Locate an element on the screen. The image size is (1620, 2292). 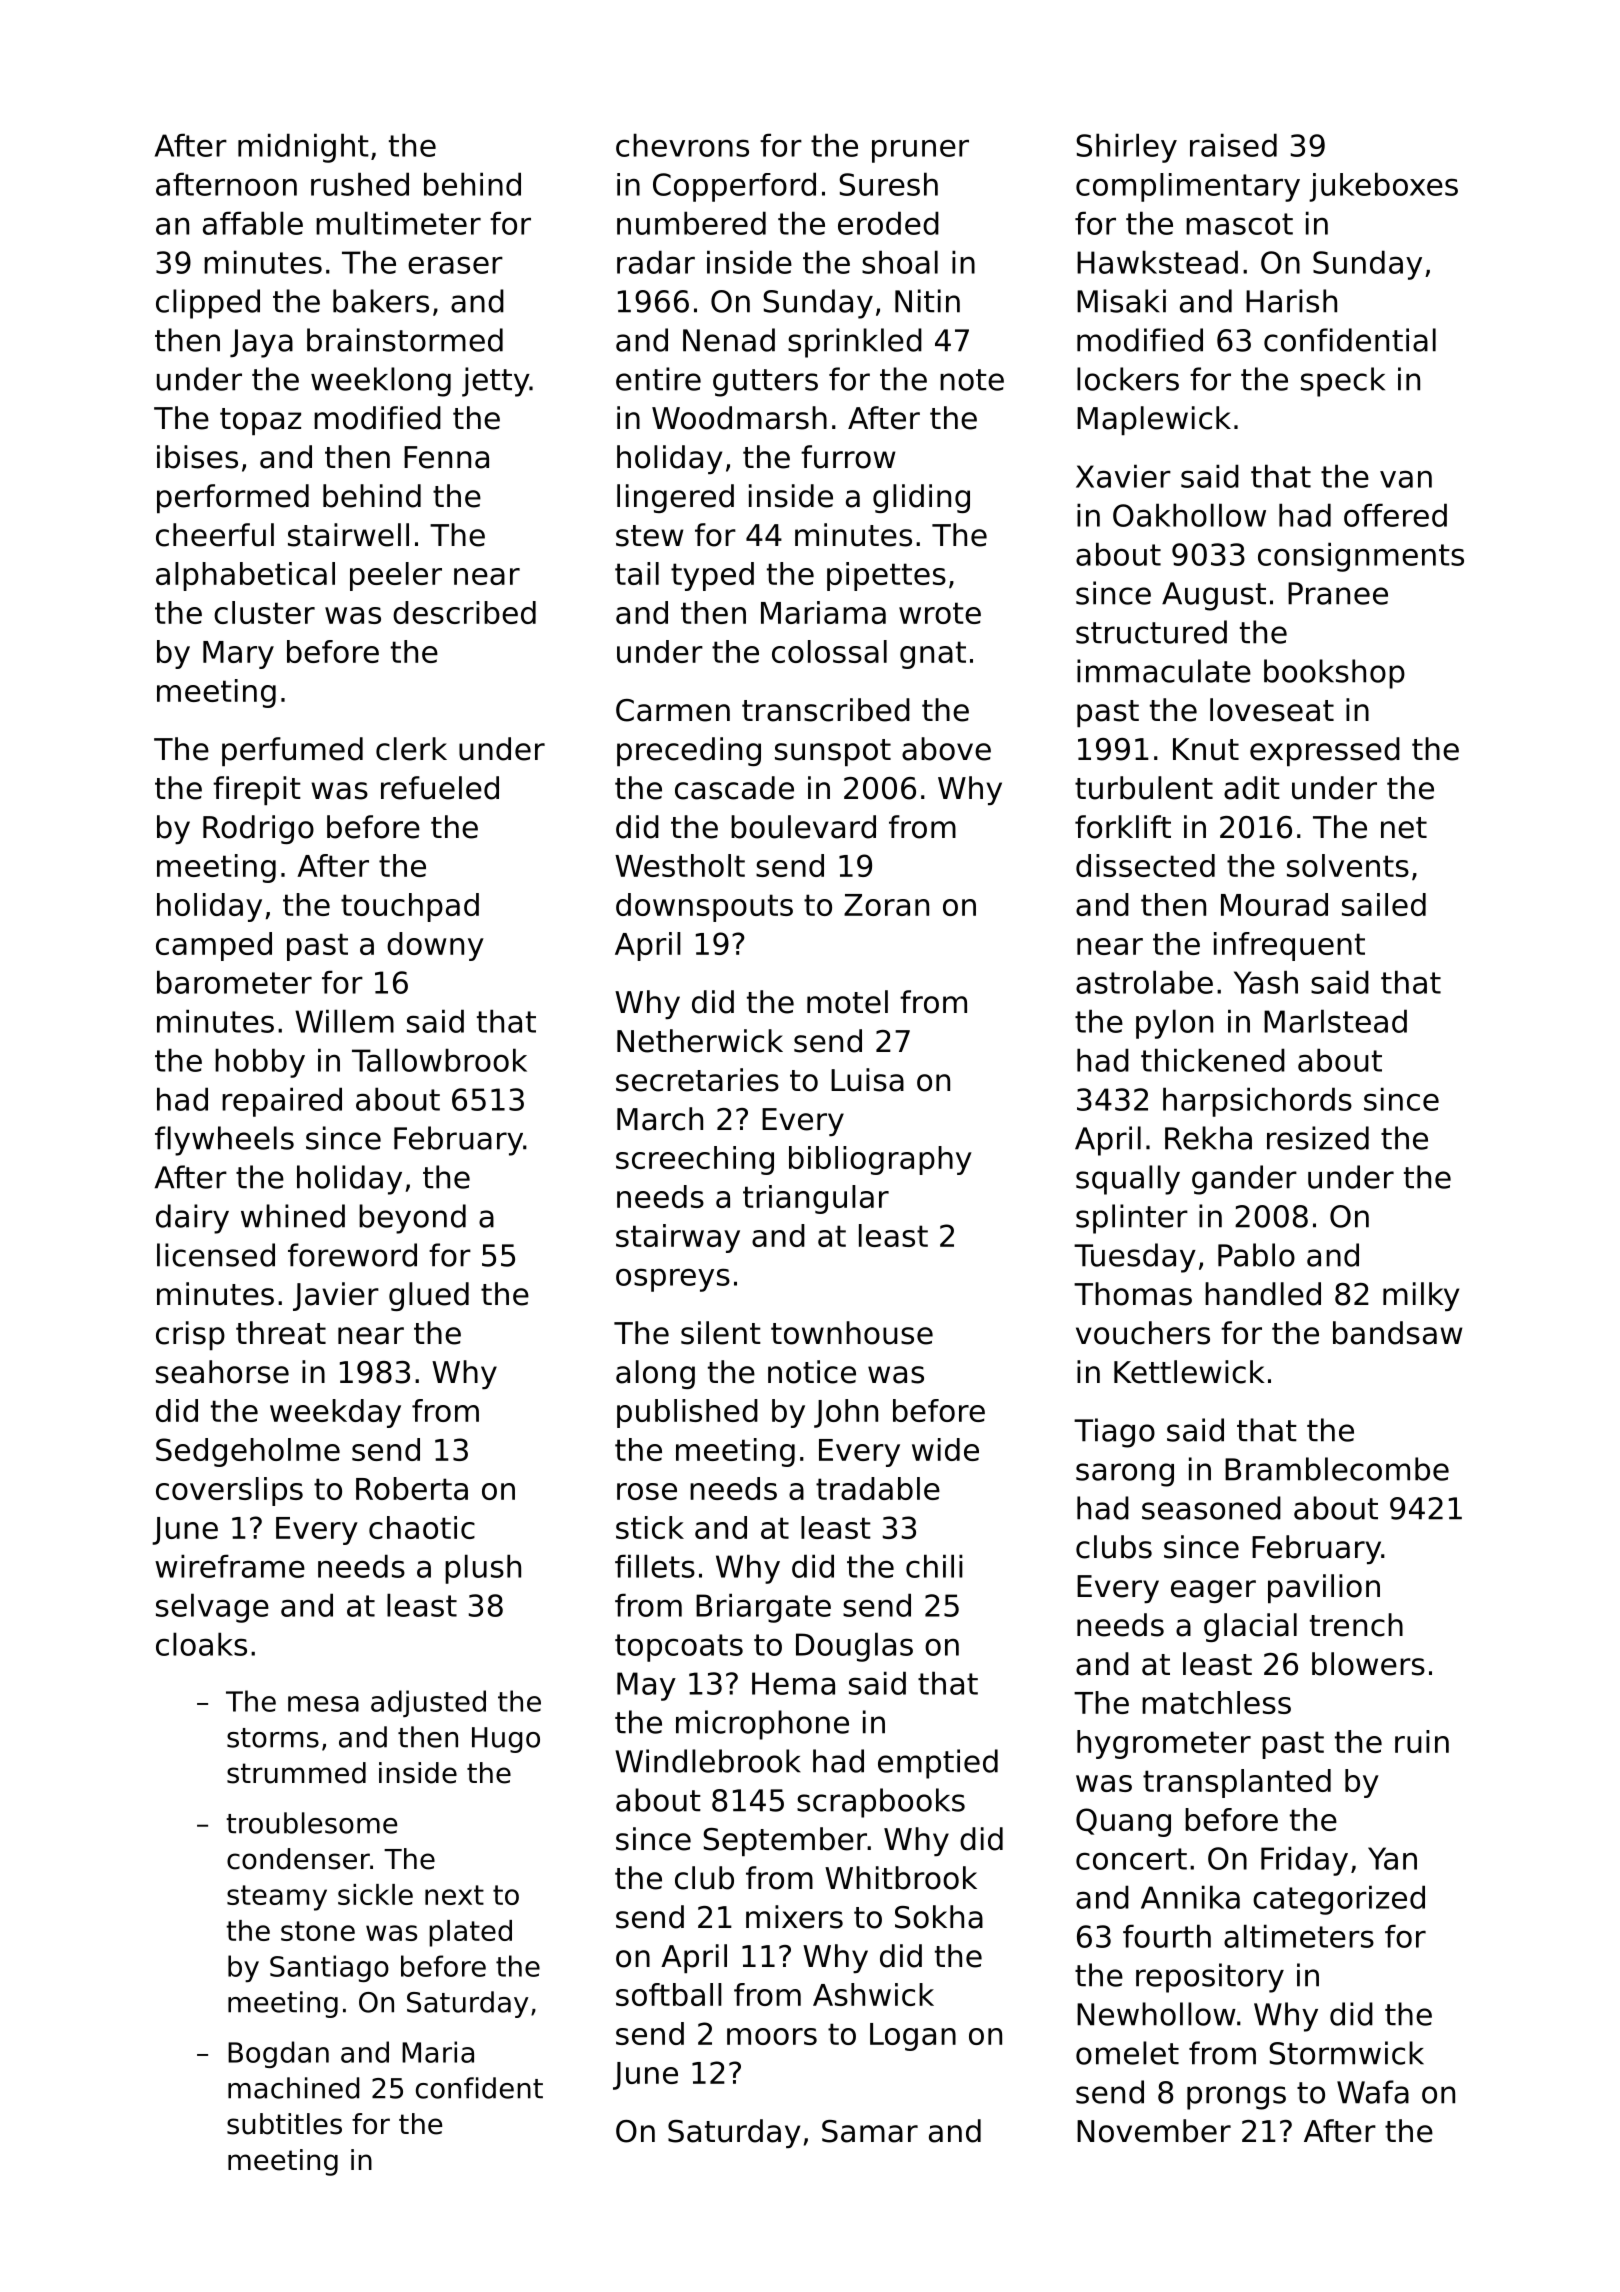
subtitles is located at coordinates (284, 2124).
